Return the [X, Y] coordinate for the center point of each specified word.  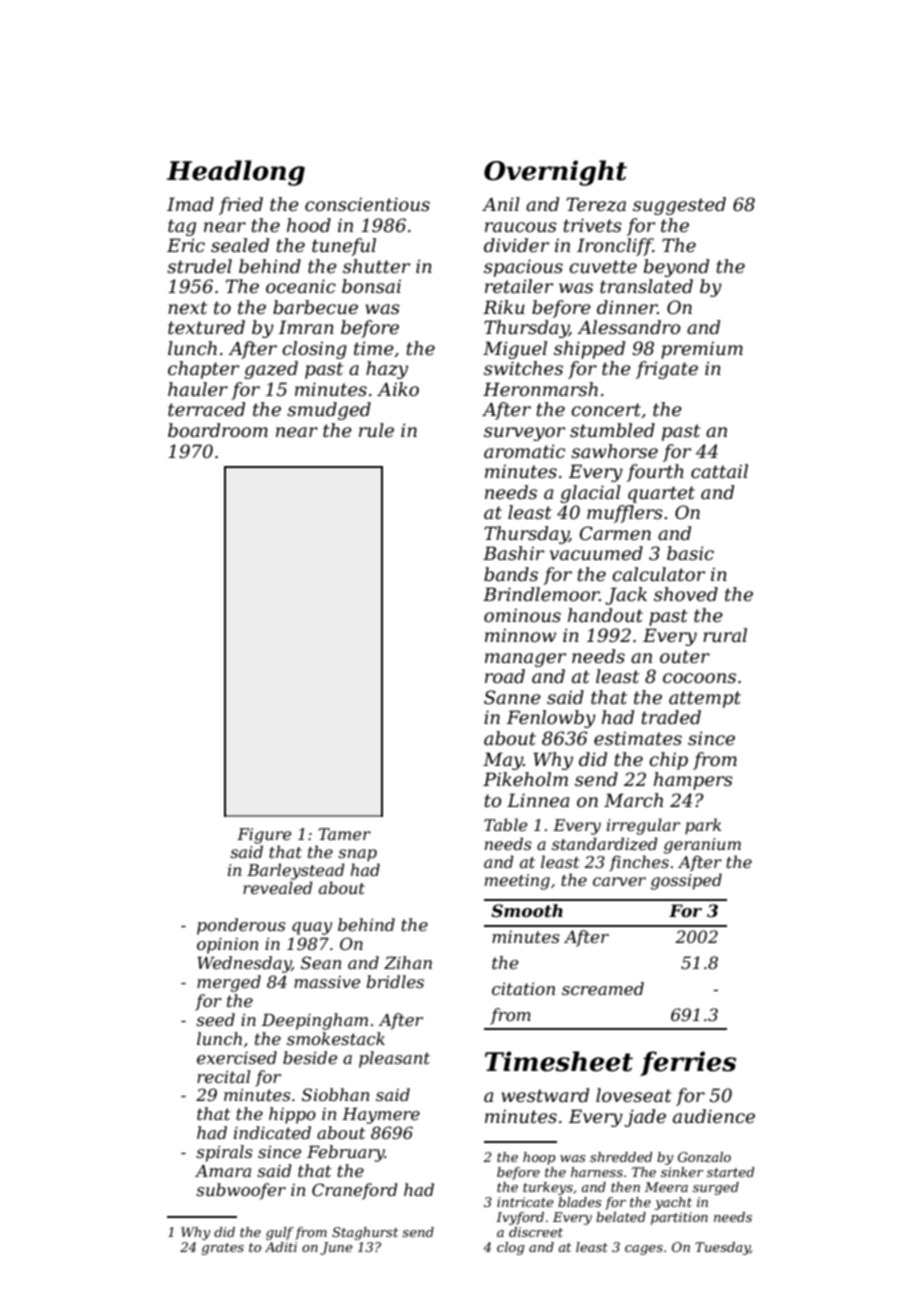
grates [223, 1249]
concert [606, 410]
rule [376, 430]
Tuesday [722, 1248]
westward [545, 1095]
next [187, 308]
